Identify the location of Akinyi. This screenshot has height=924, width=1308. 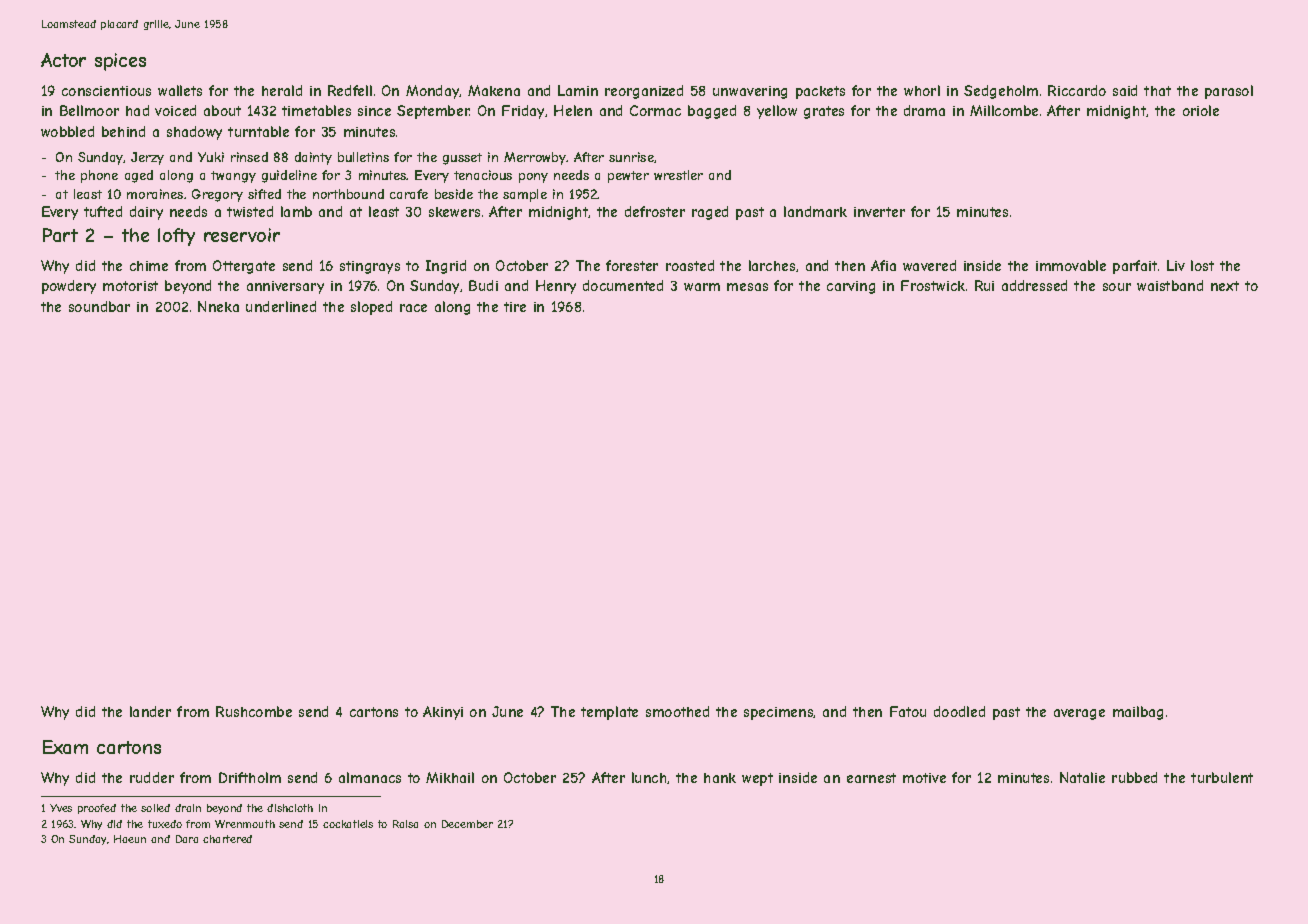
(443, 713).
